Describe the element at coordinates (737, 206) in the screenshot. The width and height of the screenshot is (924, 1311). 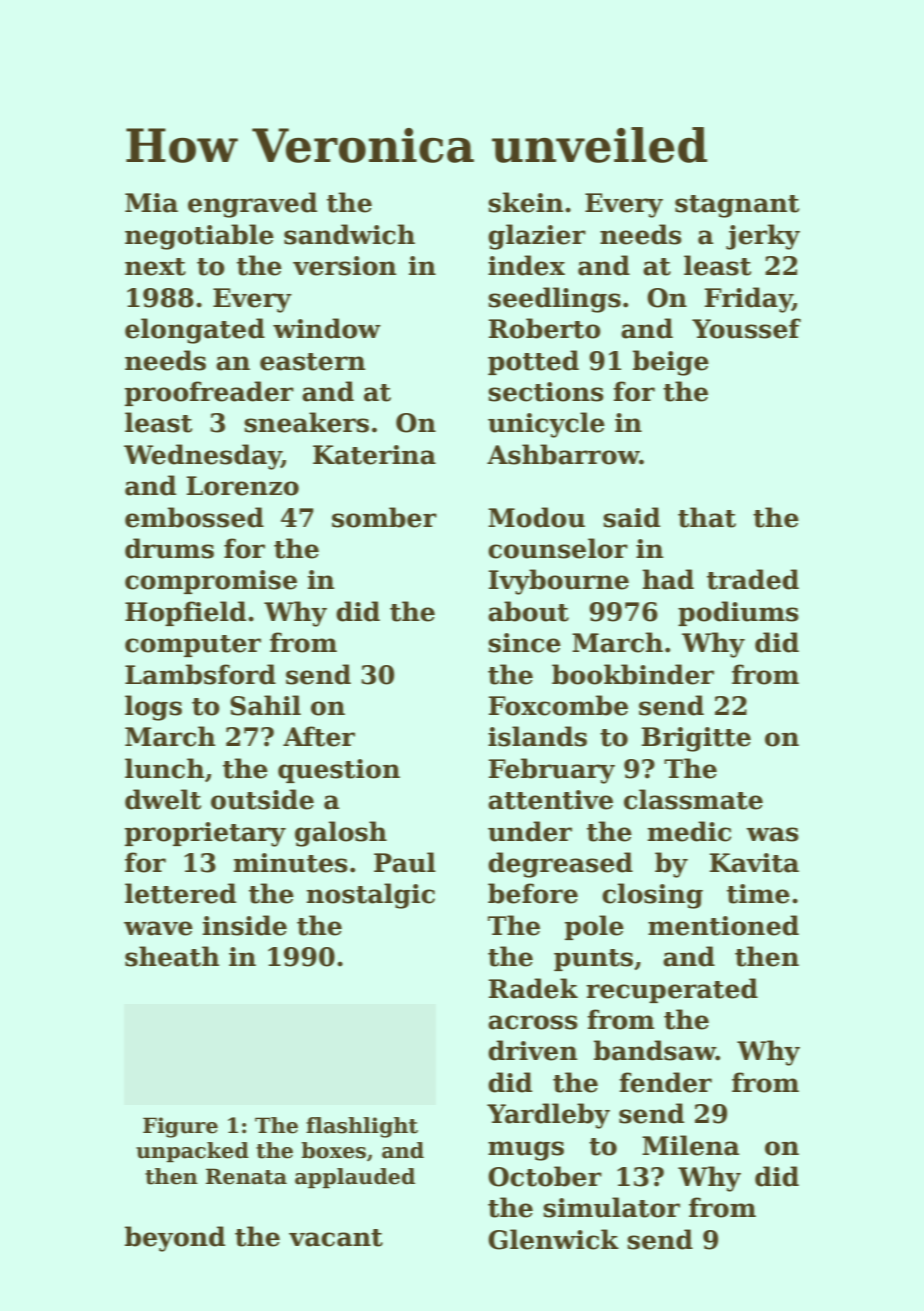
I see `stagnant` at that location.
